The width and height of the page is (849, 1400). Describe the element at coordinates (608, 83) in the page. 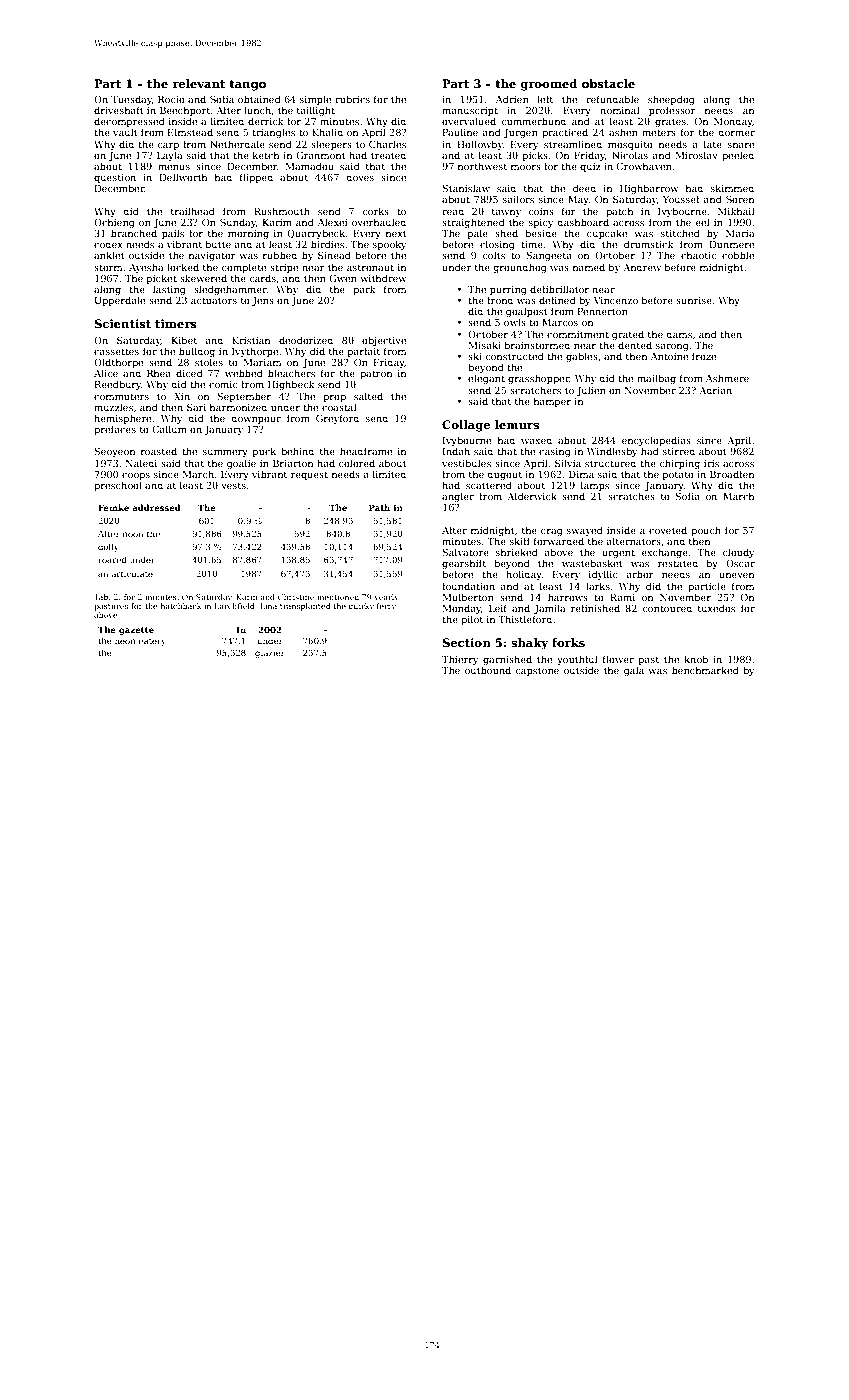

I see `obstacle` at that location.
